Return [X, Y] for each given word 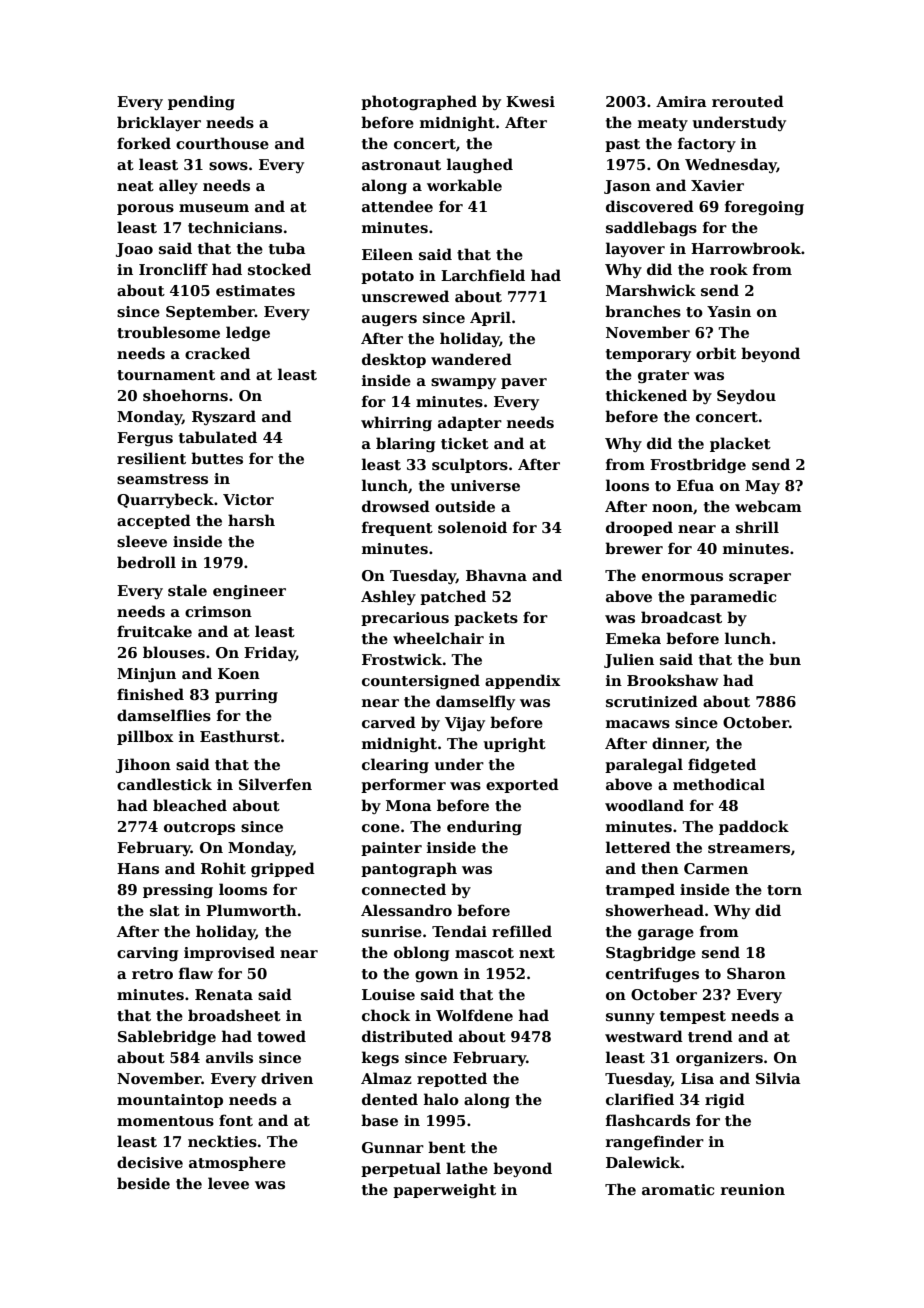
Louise [388, 995]
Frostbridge [698, 465]
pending [201, 102]
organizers [719, 1059]
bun [785, 659]
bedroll [146, 562]
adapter [470, 423]
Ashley [388, 597]
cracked [217, 353]
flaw [196, 973]
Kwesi [530, 101]
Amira [681, 101]
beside [143, 1183]
